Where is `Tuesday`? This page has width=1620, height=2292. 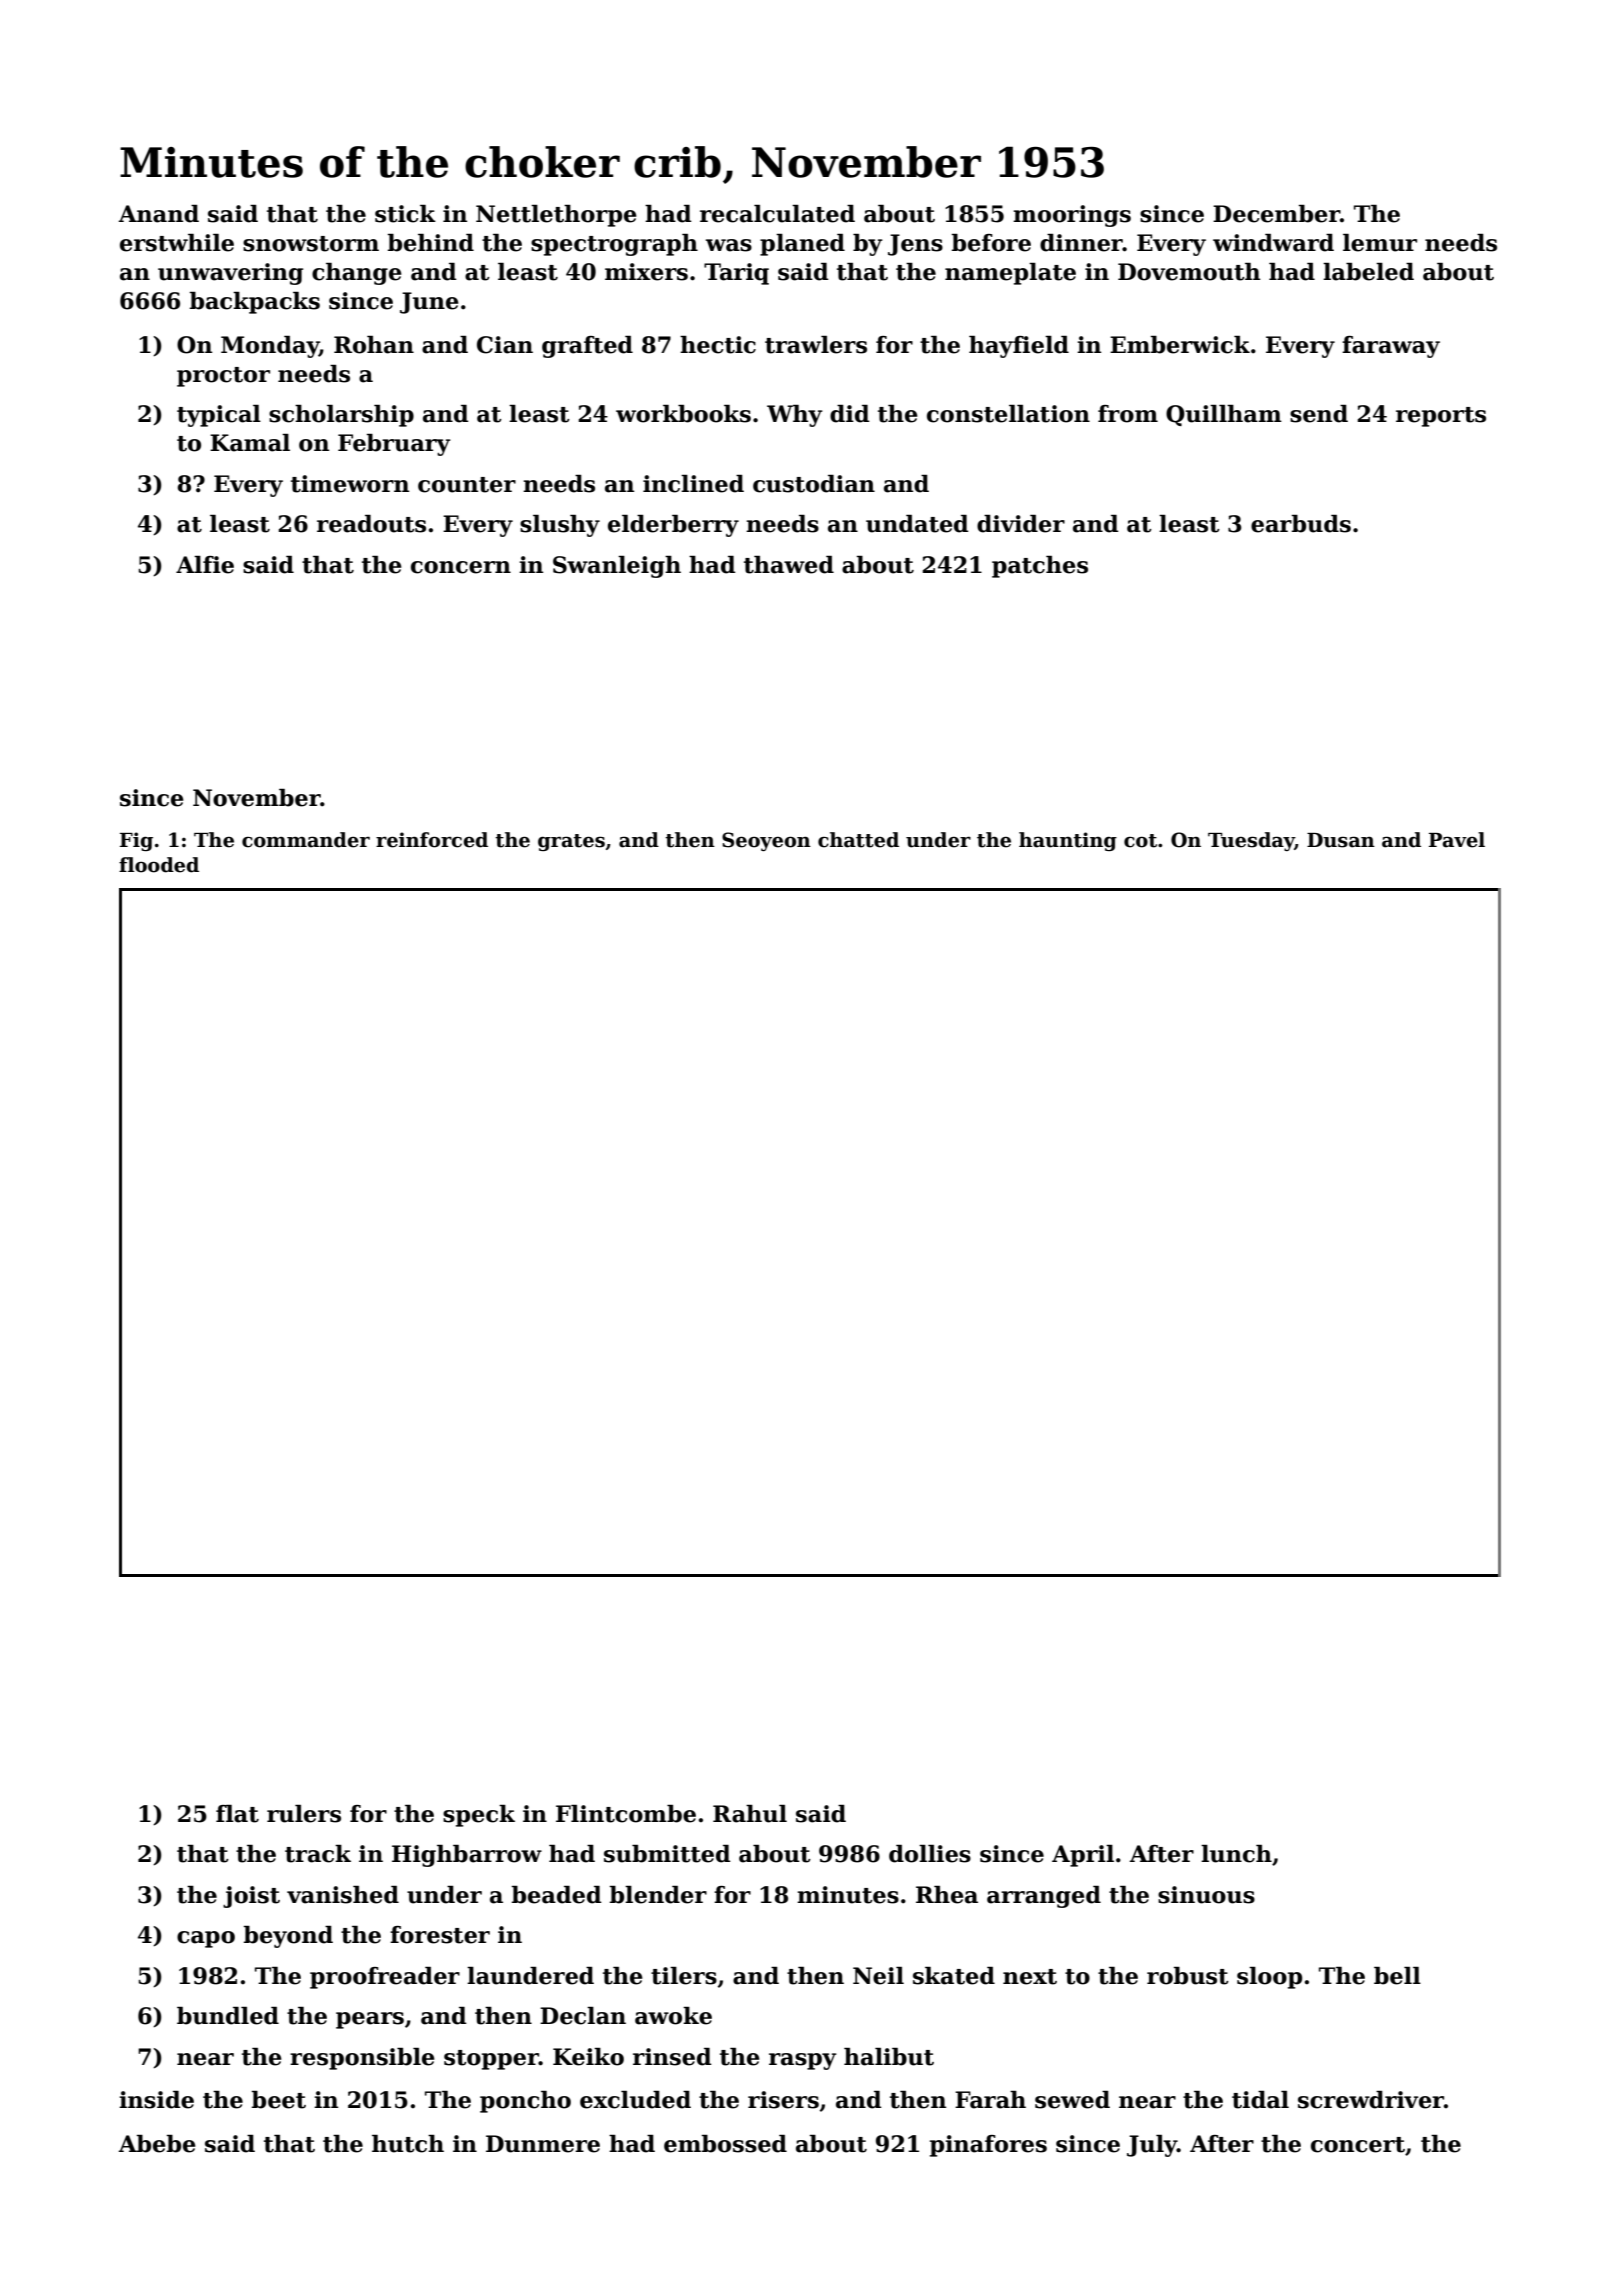
Tuesday is located at coordinates (1251, 841).
